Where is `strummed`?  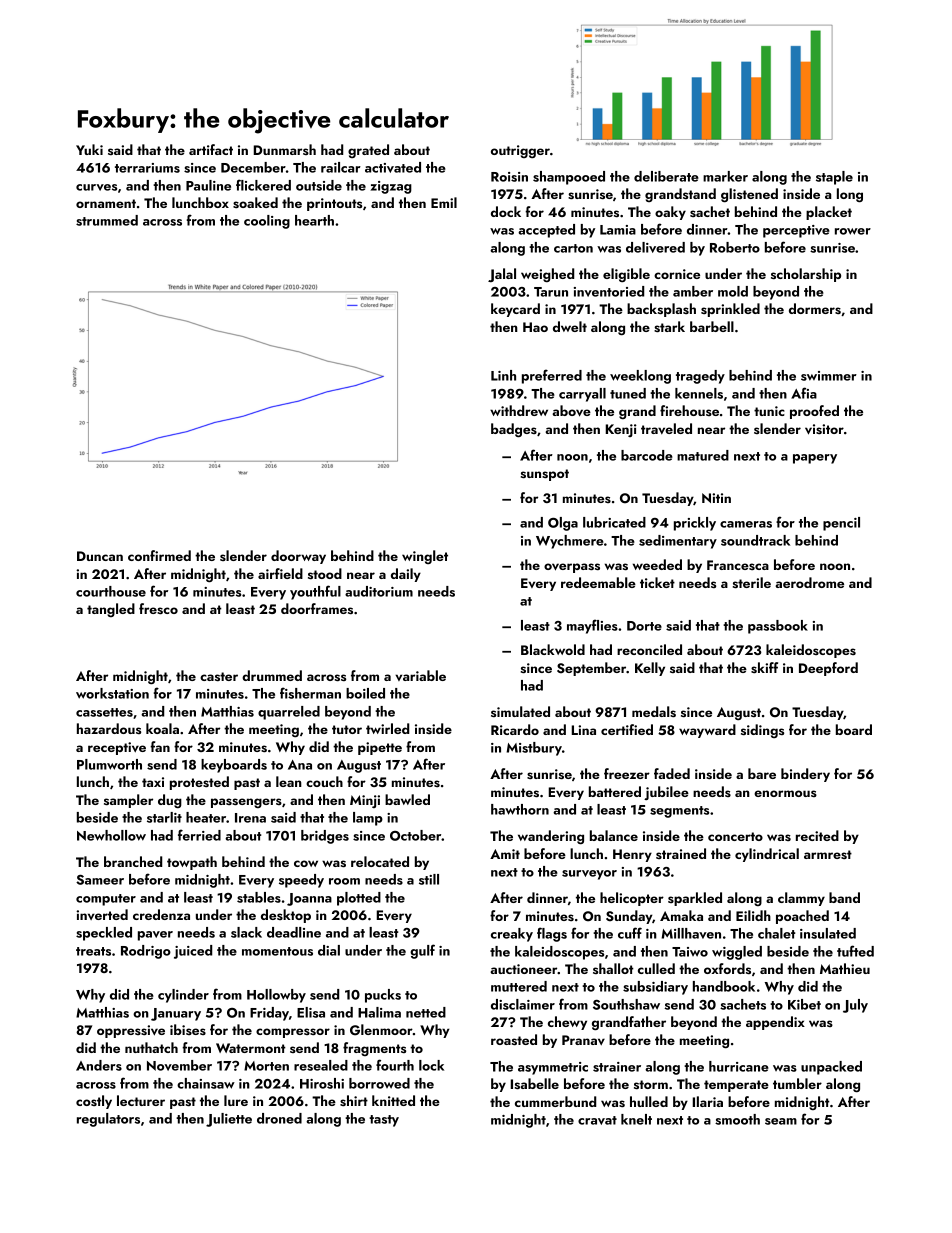
strummed is located at coordinates (107, 220).
